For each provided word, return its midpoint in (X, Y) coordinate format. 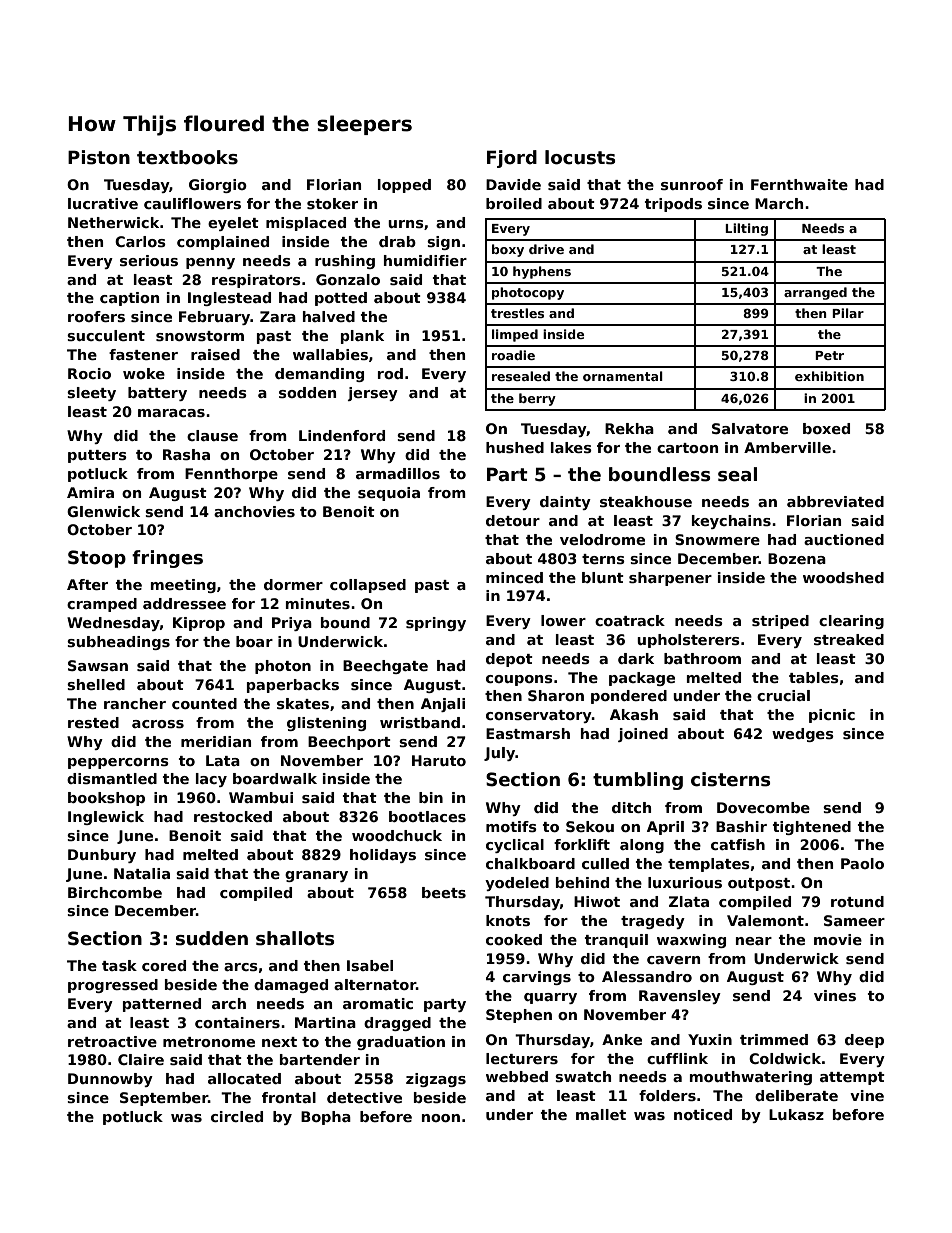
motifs (511, 826)
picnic (832, 716)
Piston (99, 157)
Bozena (797, 558)
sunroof (692, 184)
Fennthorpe (231, 475)
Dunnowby (110, 1080)
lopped (404, 186)
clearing (851, 622)
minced (514, 577)
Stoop (97, 559)
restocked (233, 816)
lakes (571, 447)
